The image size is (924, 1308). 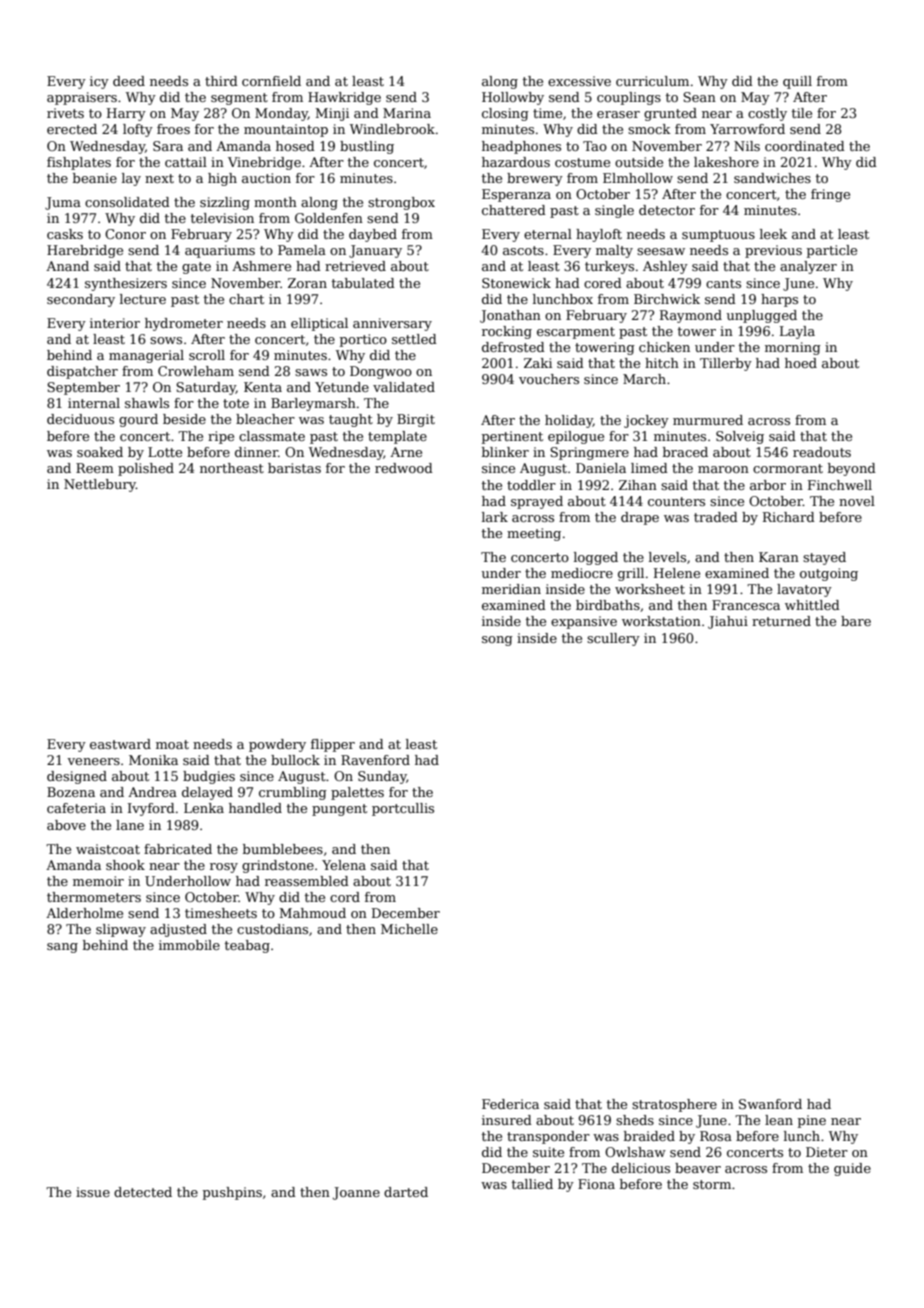 What do you see at coordinates (507, 1120) in the screenshot?
I see `insured` at bounding box center [507, 1120].
